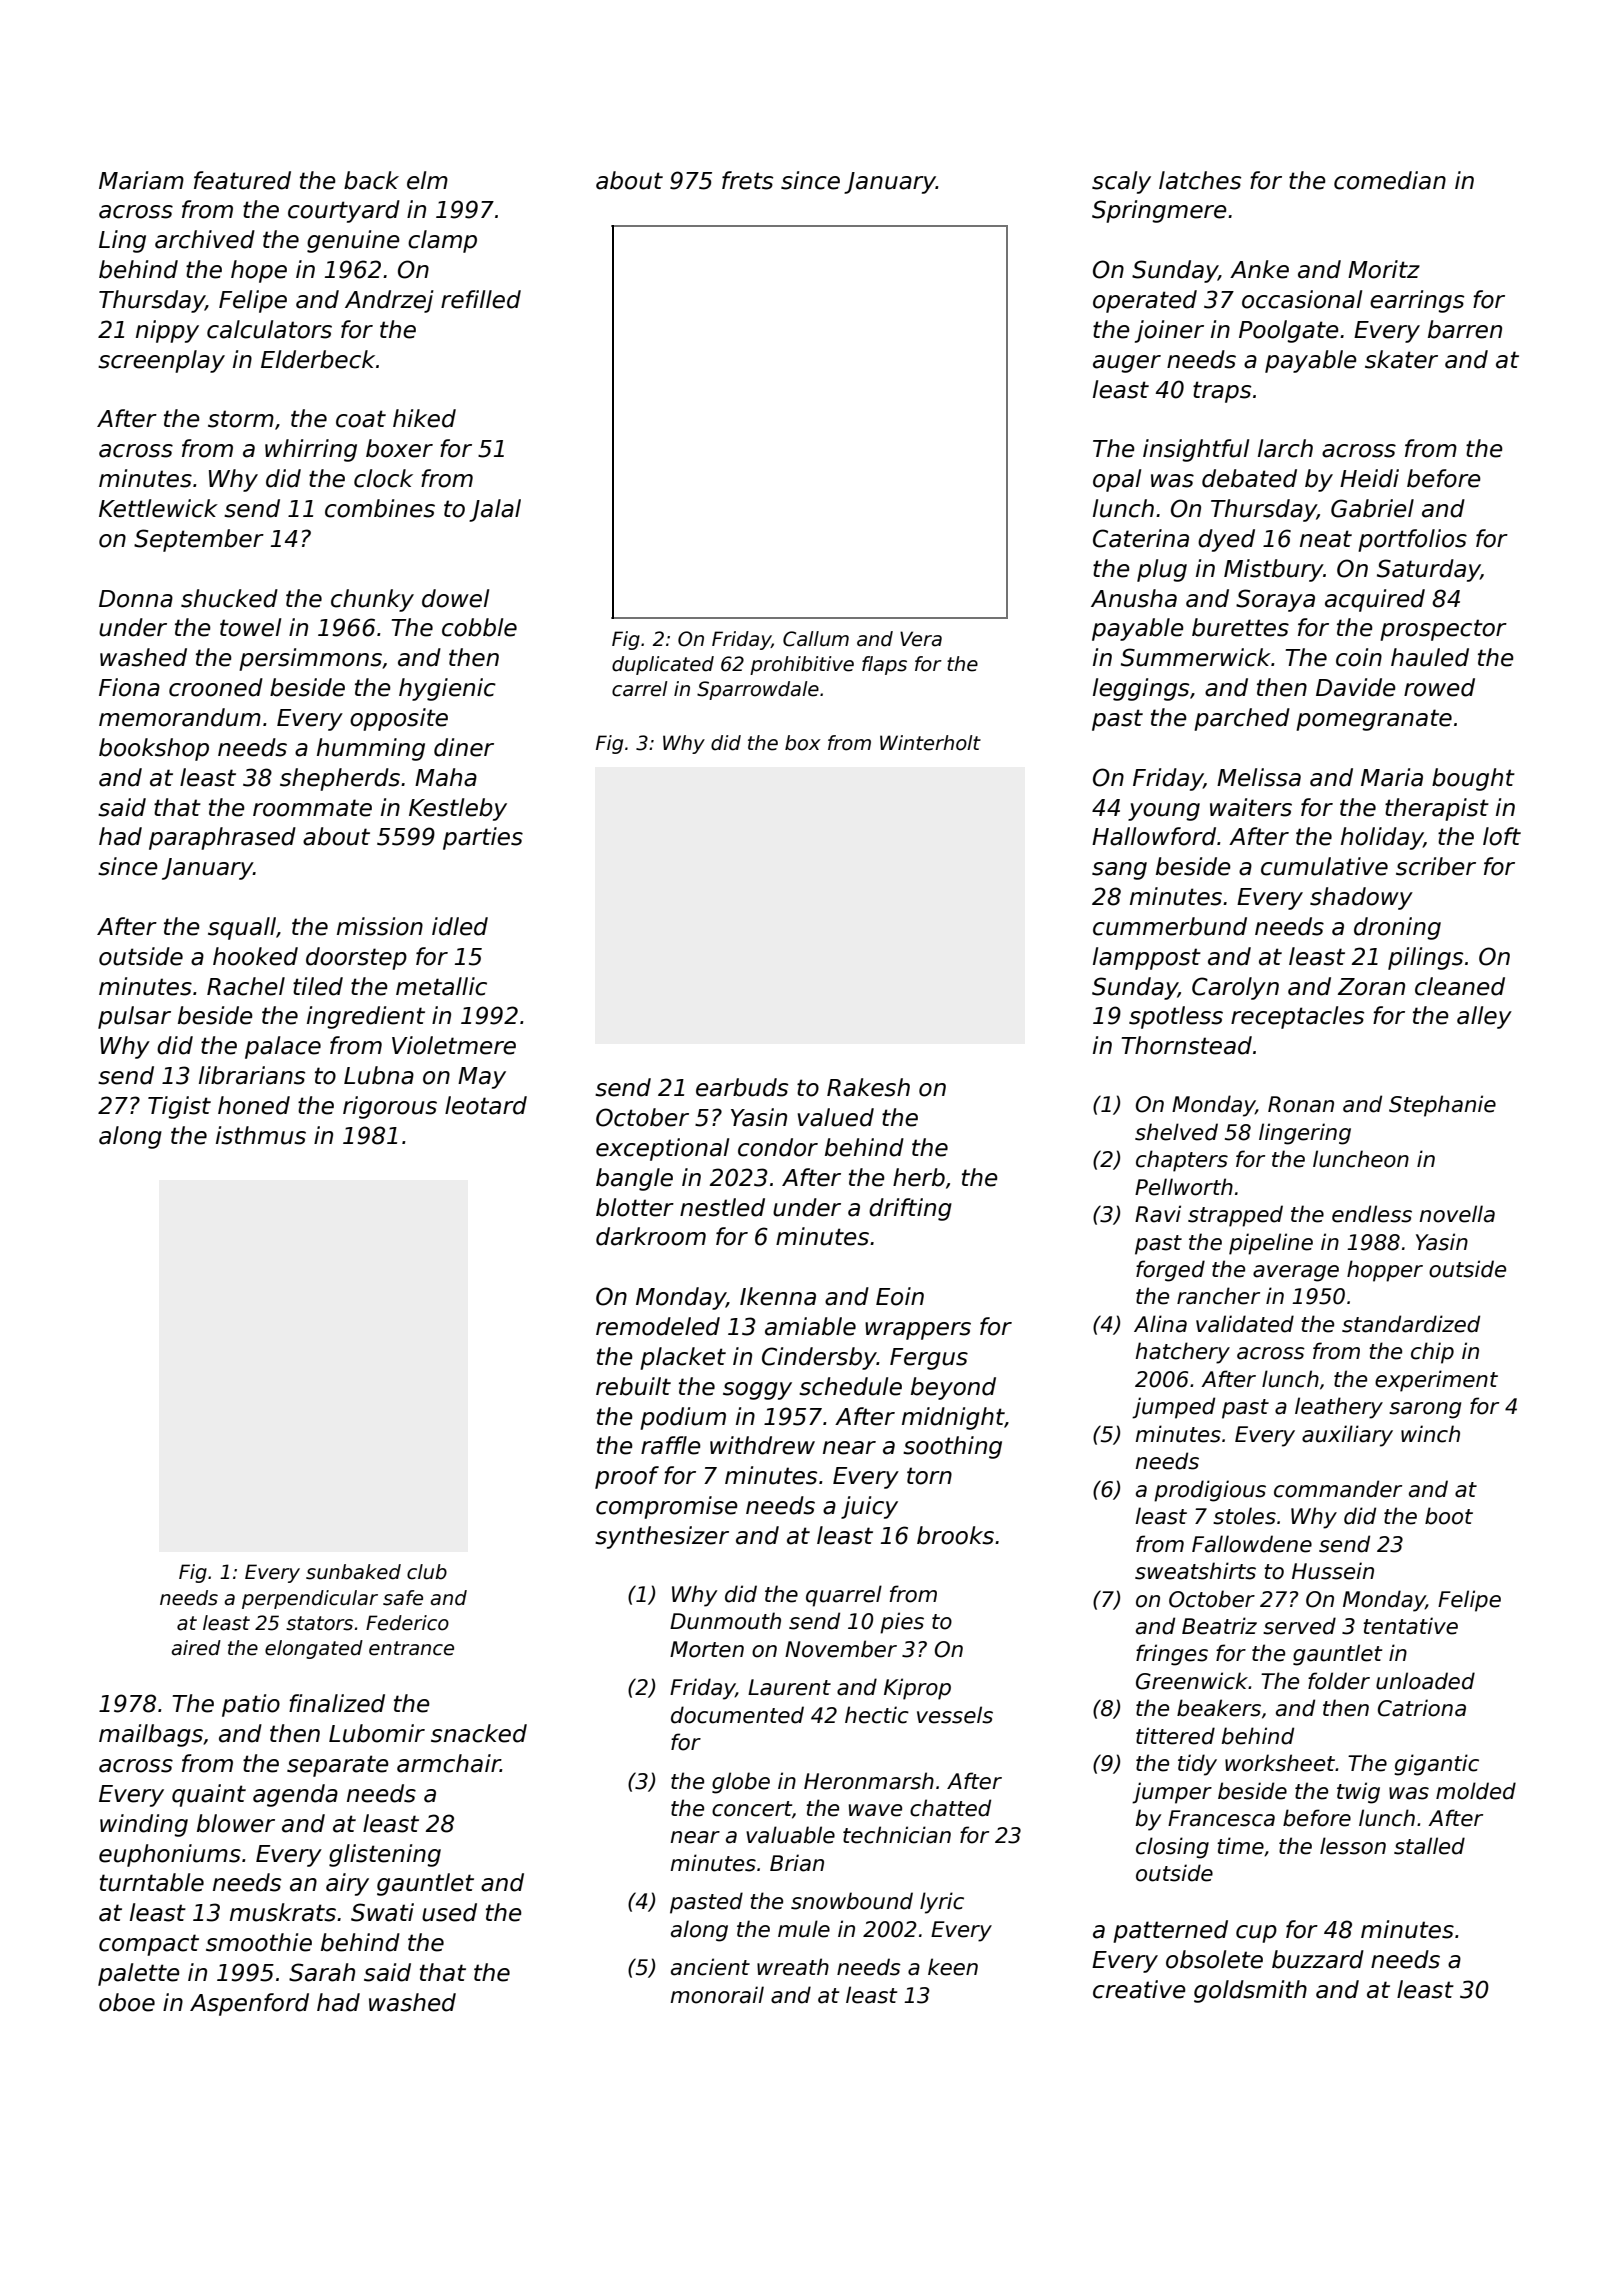 The height and width of the screenshot is (2292, 1620). Describe the element at coordinates (283, 1047) in the screenshot. I see `palace` at that location.
